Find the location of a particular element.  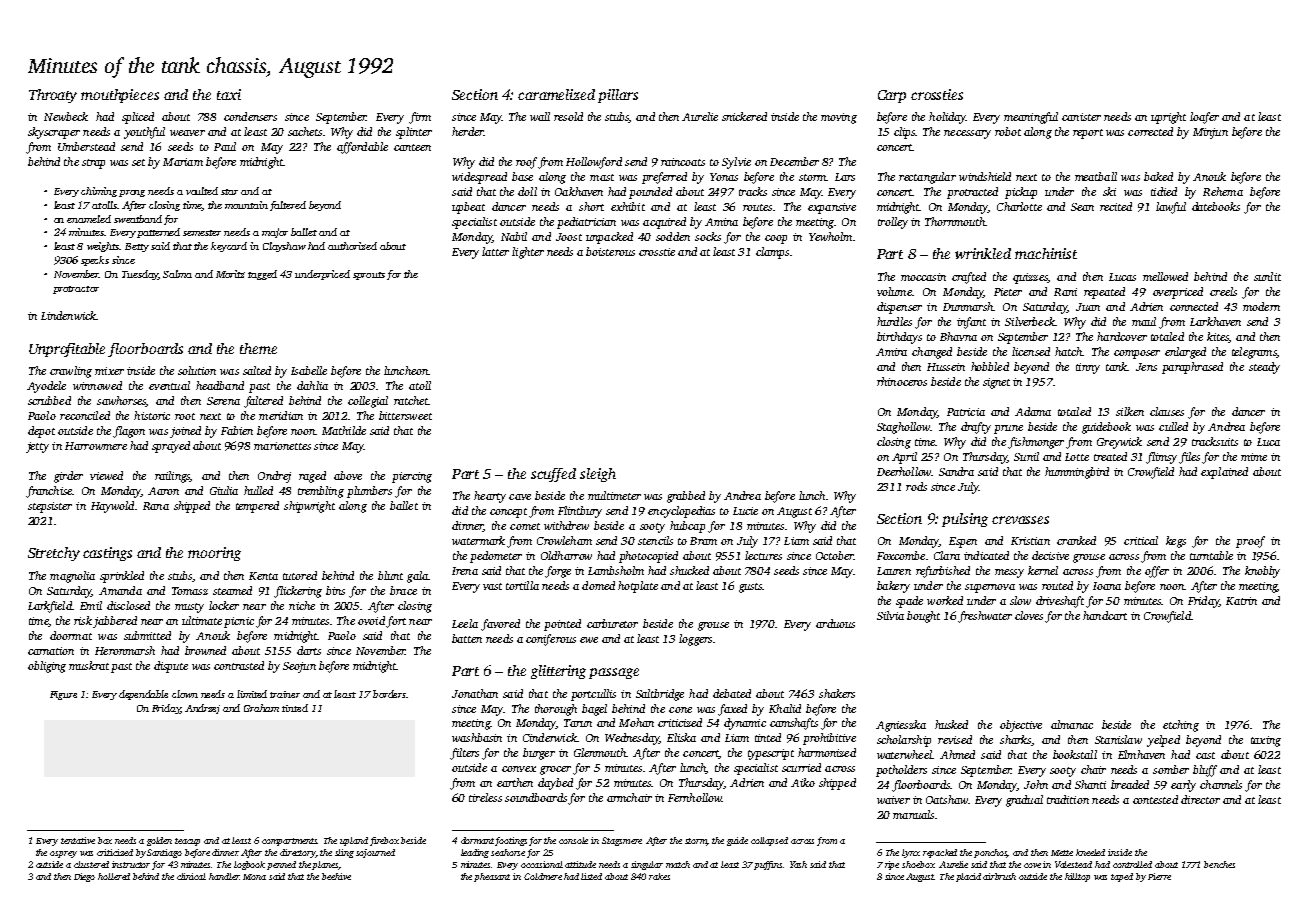

knobby is located at coordinates (1262, 572).
